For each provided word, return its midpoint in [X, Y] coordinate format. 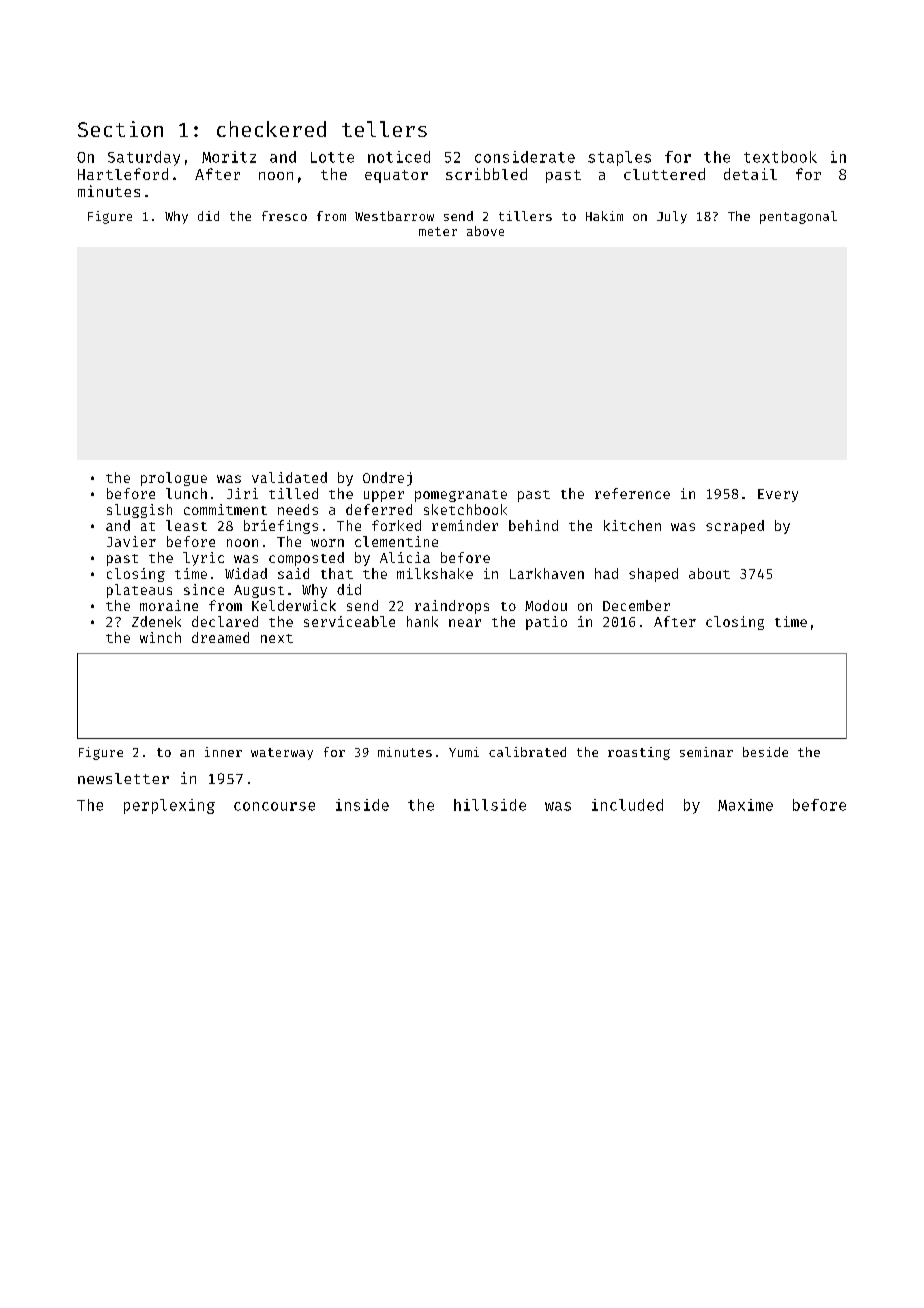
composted [306, 559]
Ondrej [387, 479]
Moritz [229, 157]
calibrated [527, 752]
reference [632, 493]
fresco [284, 216]
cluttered [664, 174]
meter [438, 231]
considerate [525, 157]
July [672, 217]
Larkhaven [547, 573]
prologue [174, 479]
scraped [735, 527]
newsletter [123, 778]
